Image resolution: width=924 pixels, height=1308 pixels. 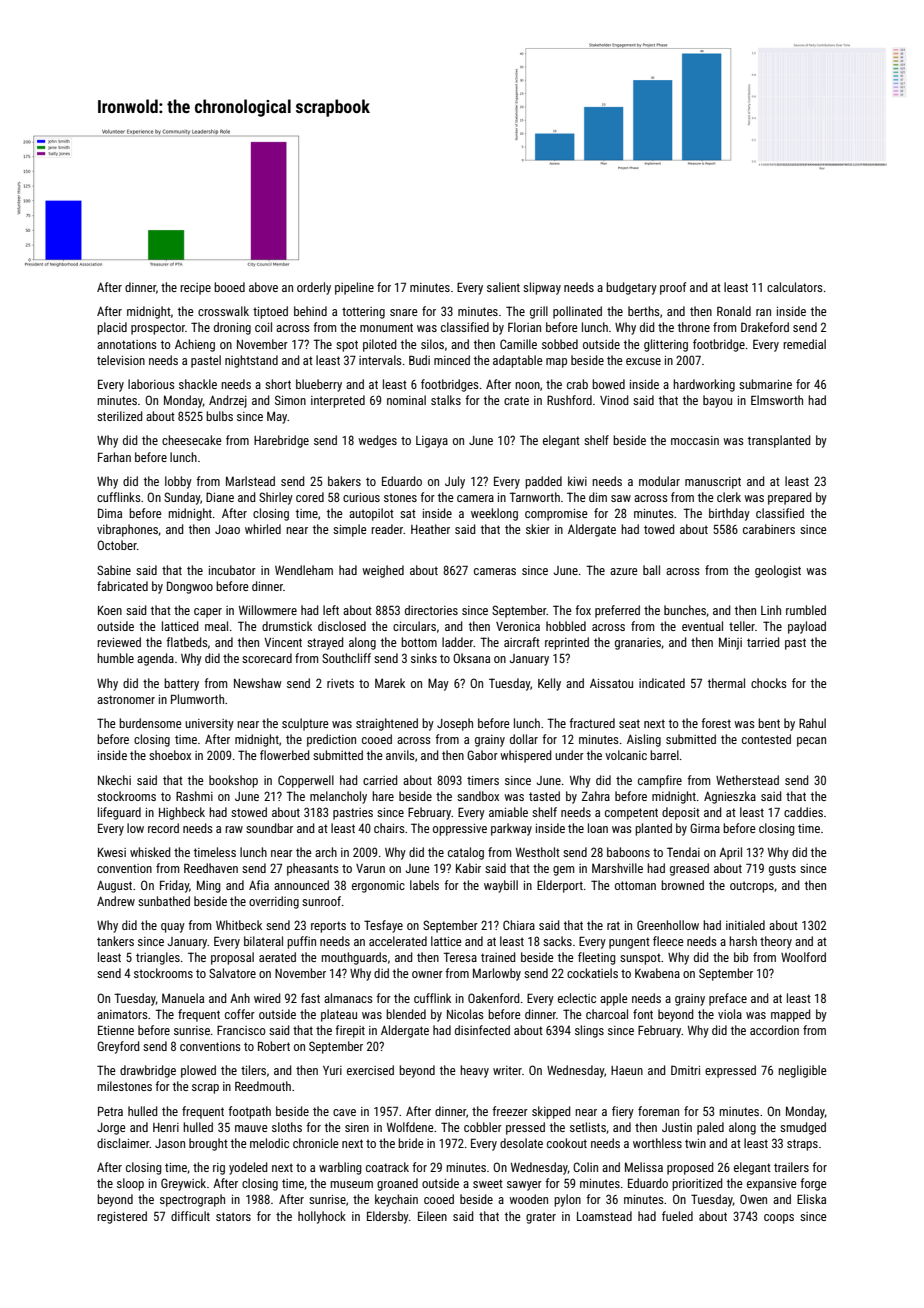 What do you see at coordinates (730, 797) in the screenshot?
I see `Agnieszka` at bounding box center [730, 797].
